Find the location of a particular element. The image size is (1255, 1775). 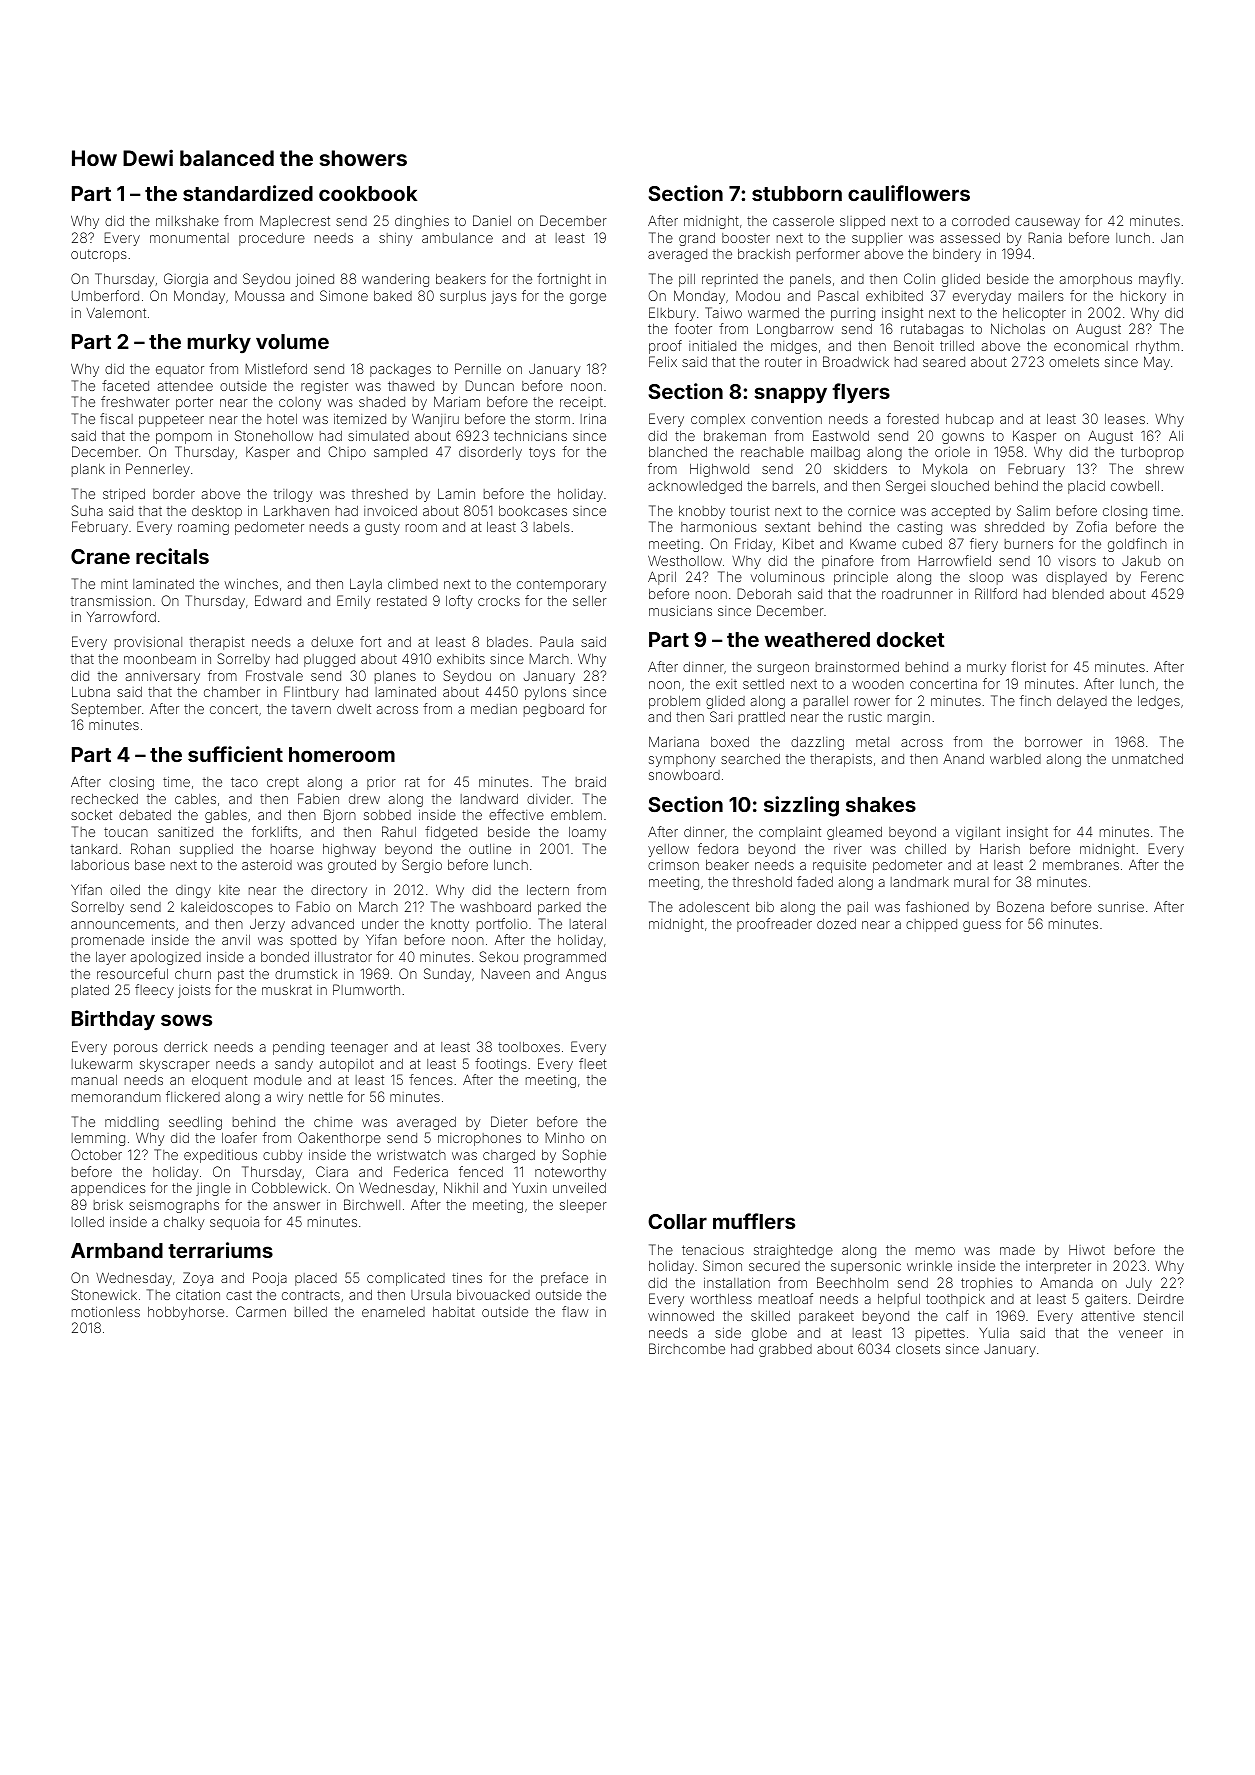

membranes is located at coordinates (1081, 865).
